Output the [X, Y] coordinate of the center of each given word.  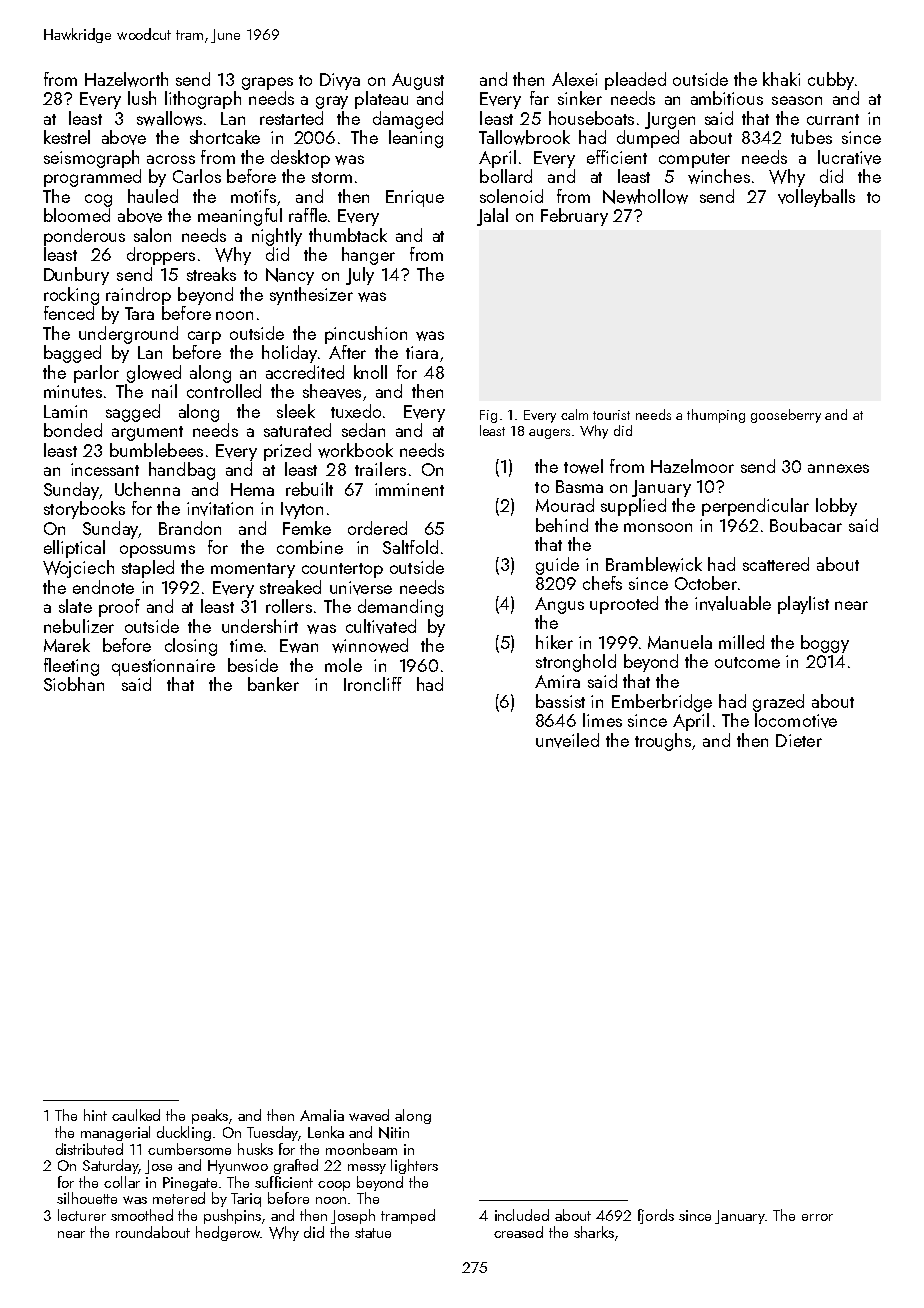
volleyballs [816, 198]
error [817, 1217]
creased [518, 1232]
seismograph [91, 159]
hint [95, 1115]
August [418, 81]
